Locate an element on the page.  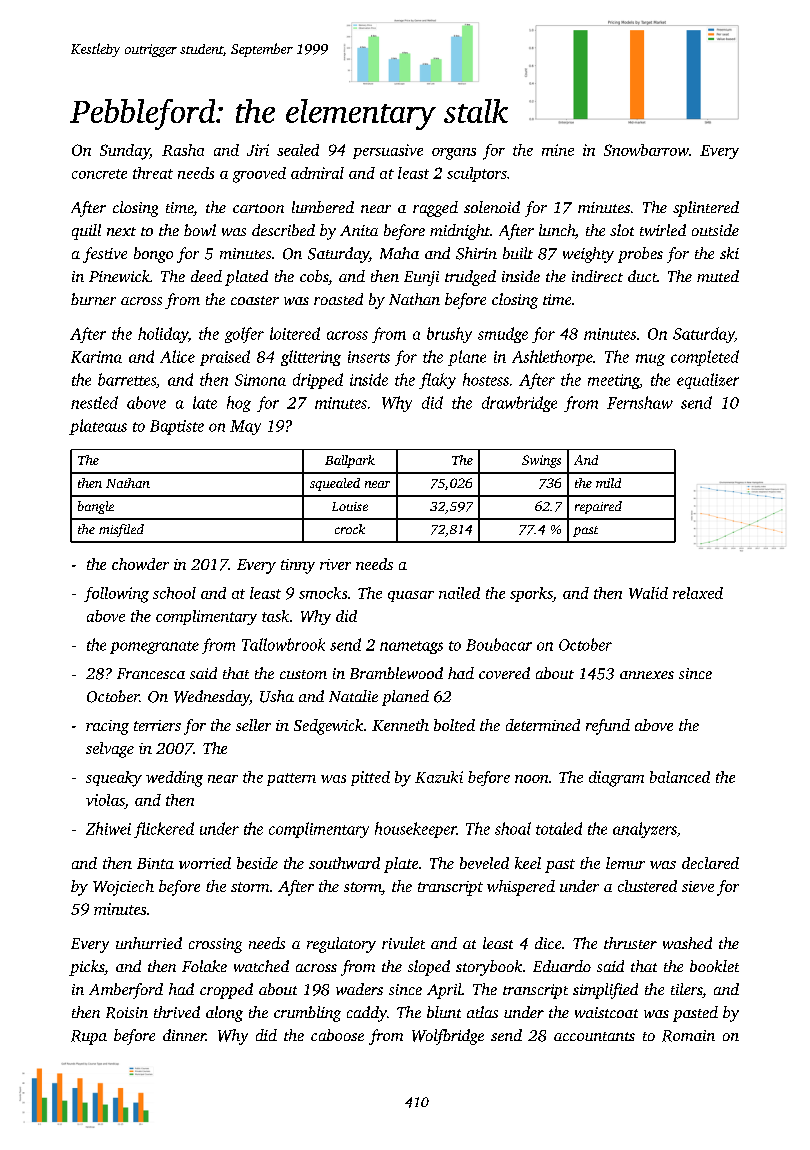
sealed is located at coordinates (298, 150).
